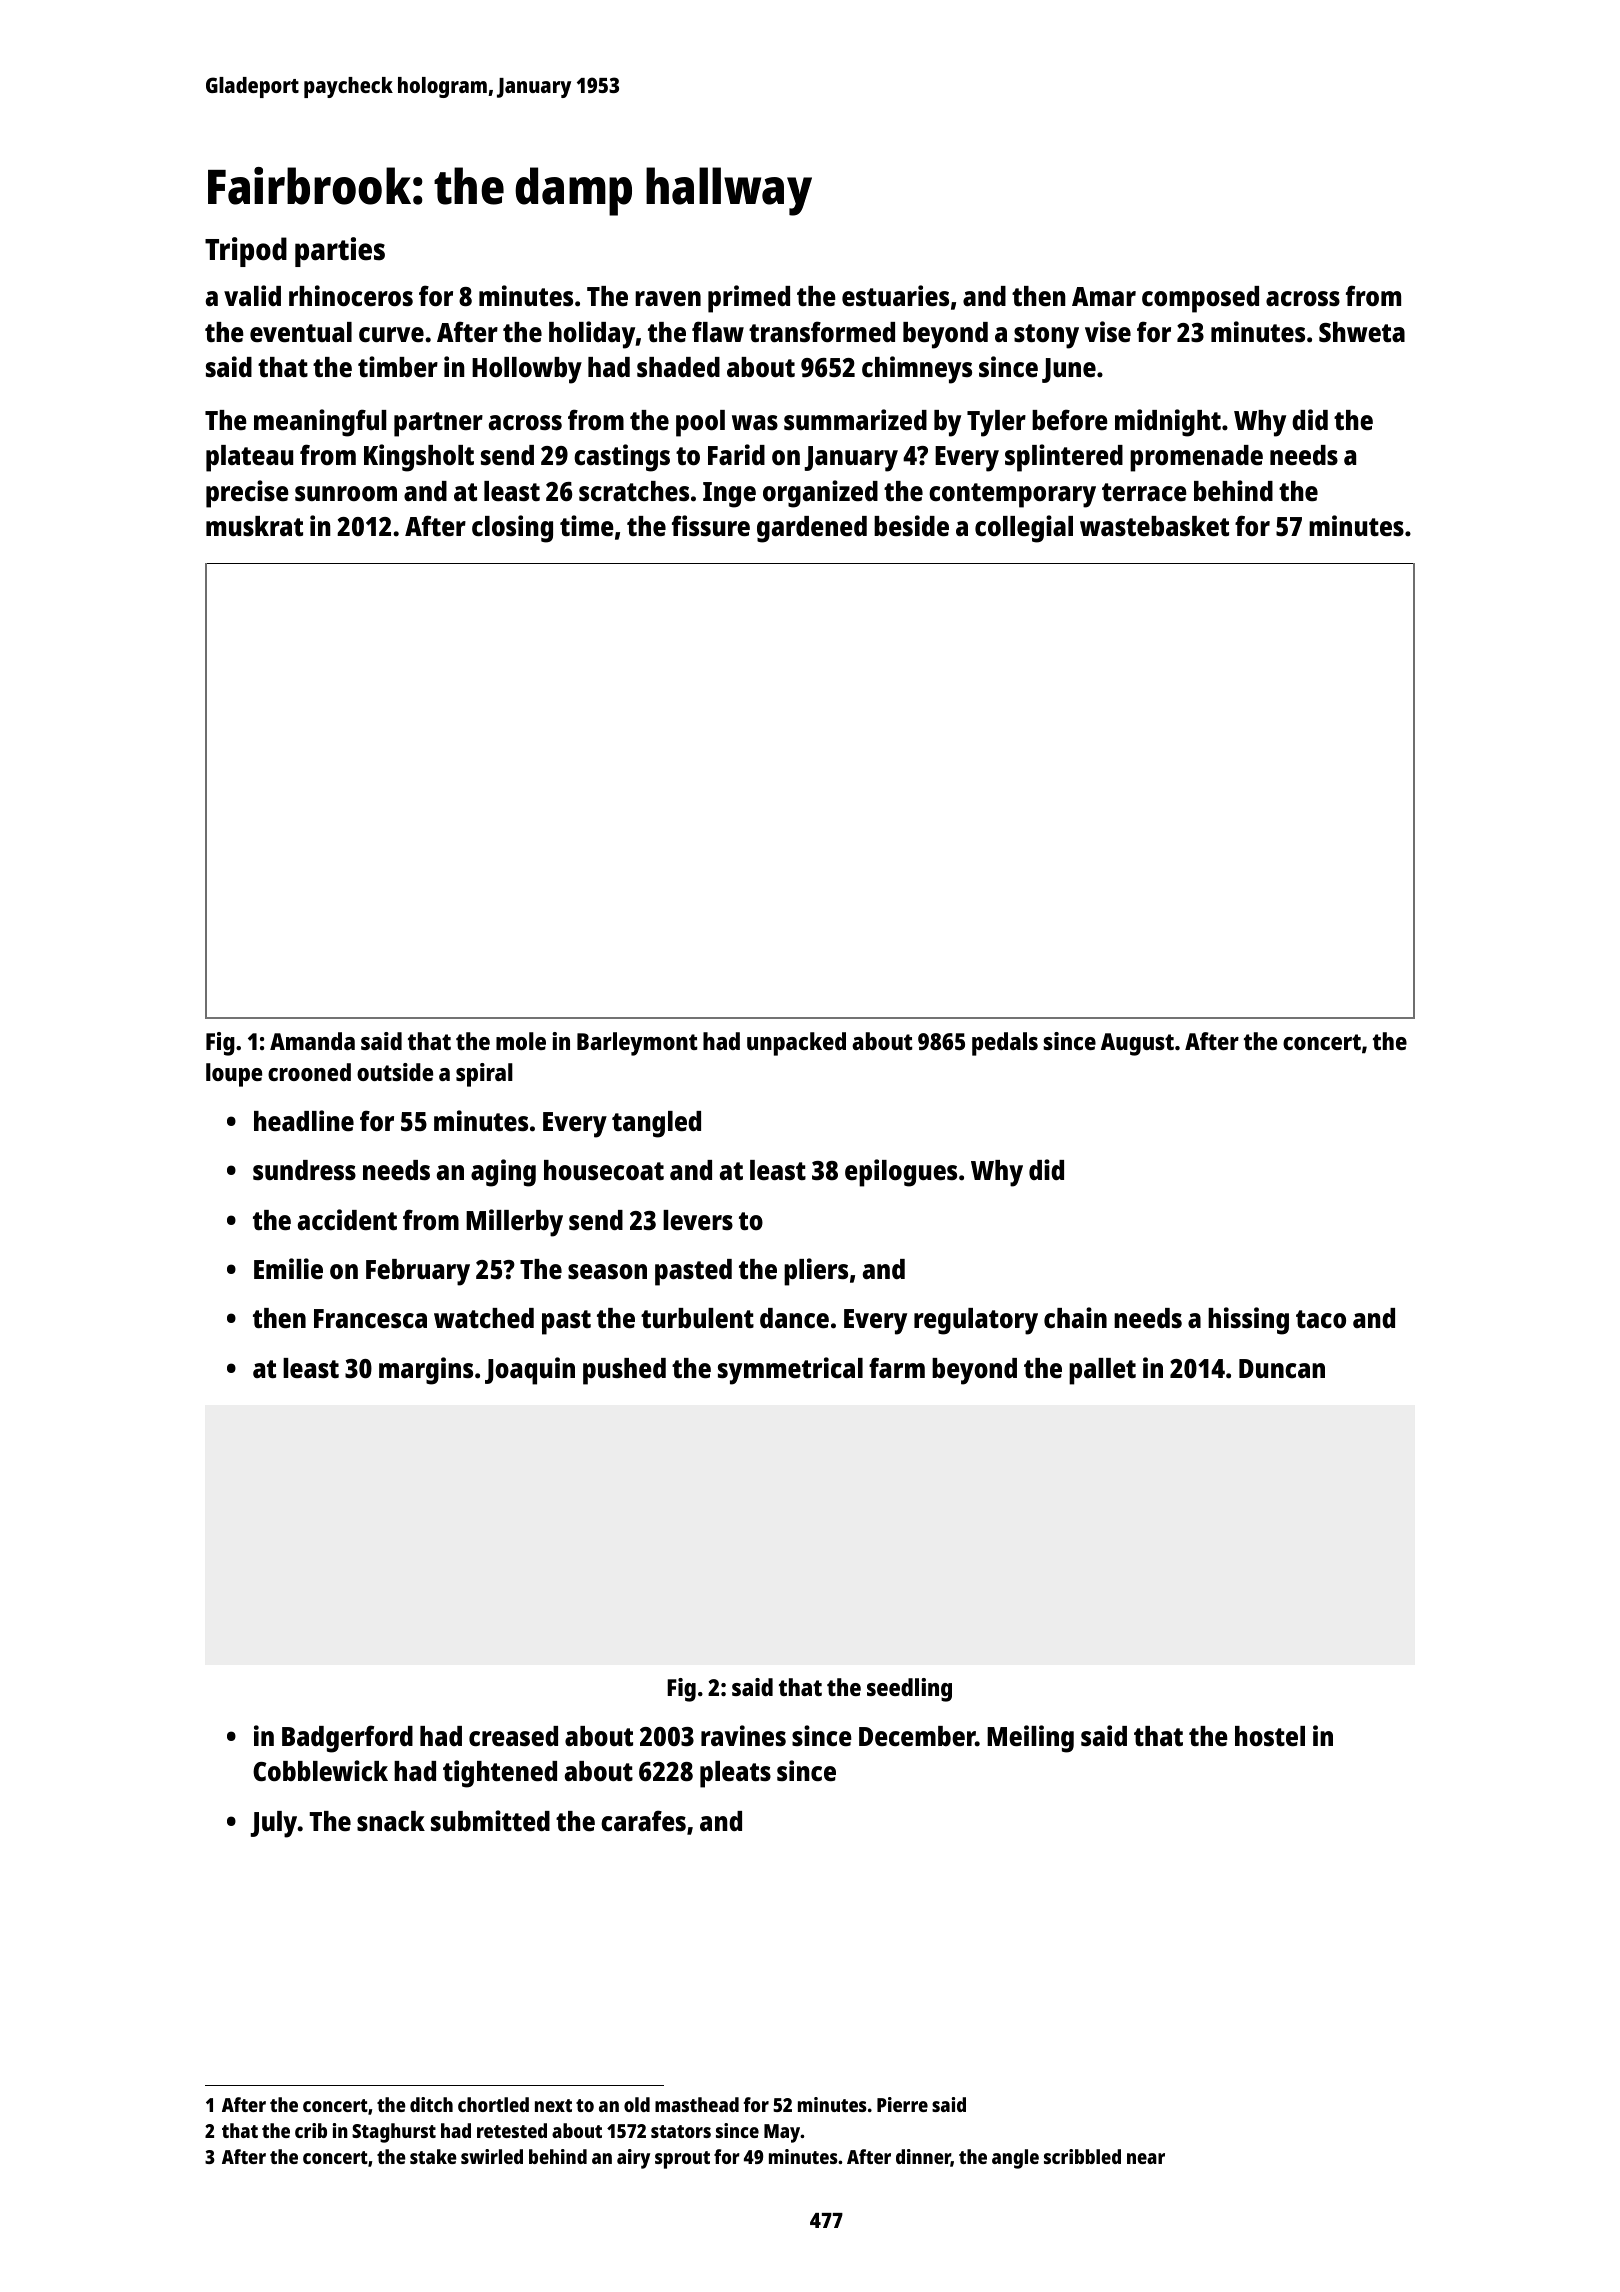 The image size is (1620, 2292). I want to click on transformed, so click(822, 331).
